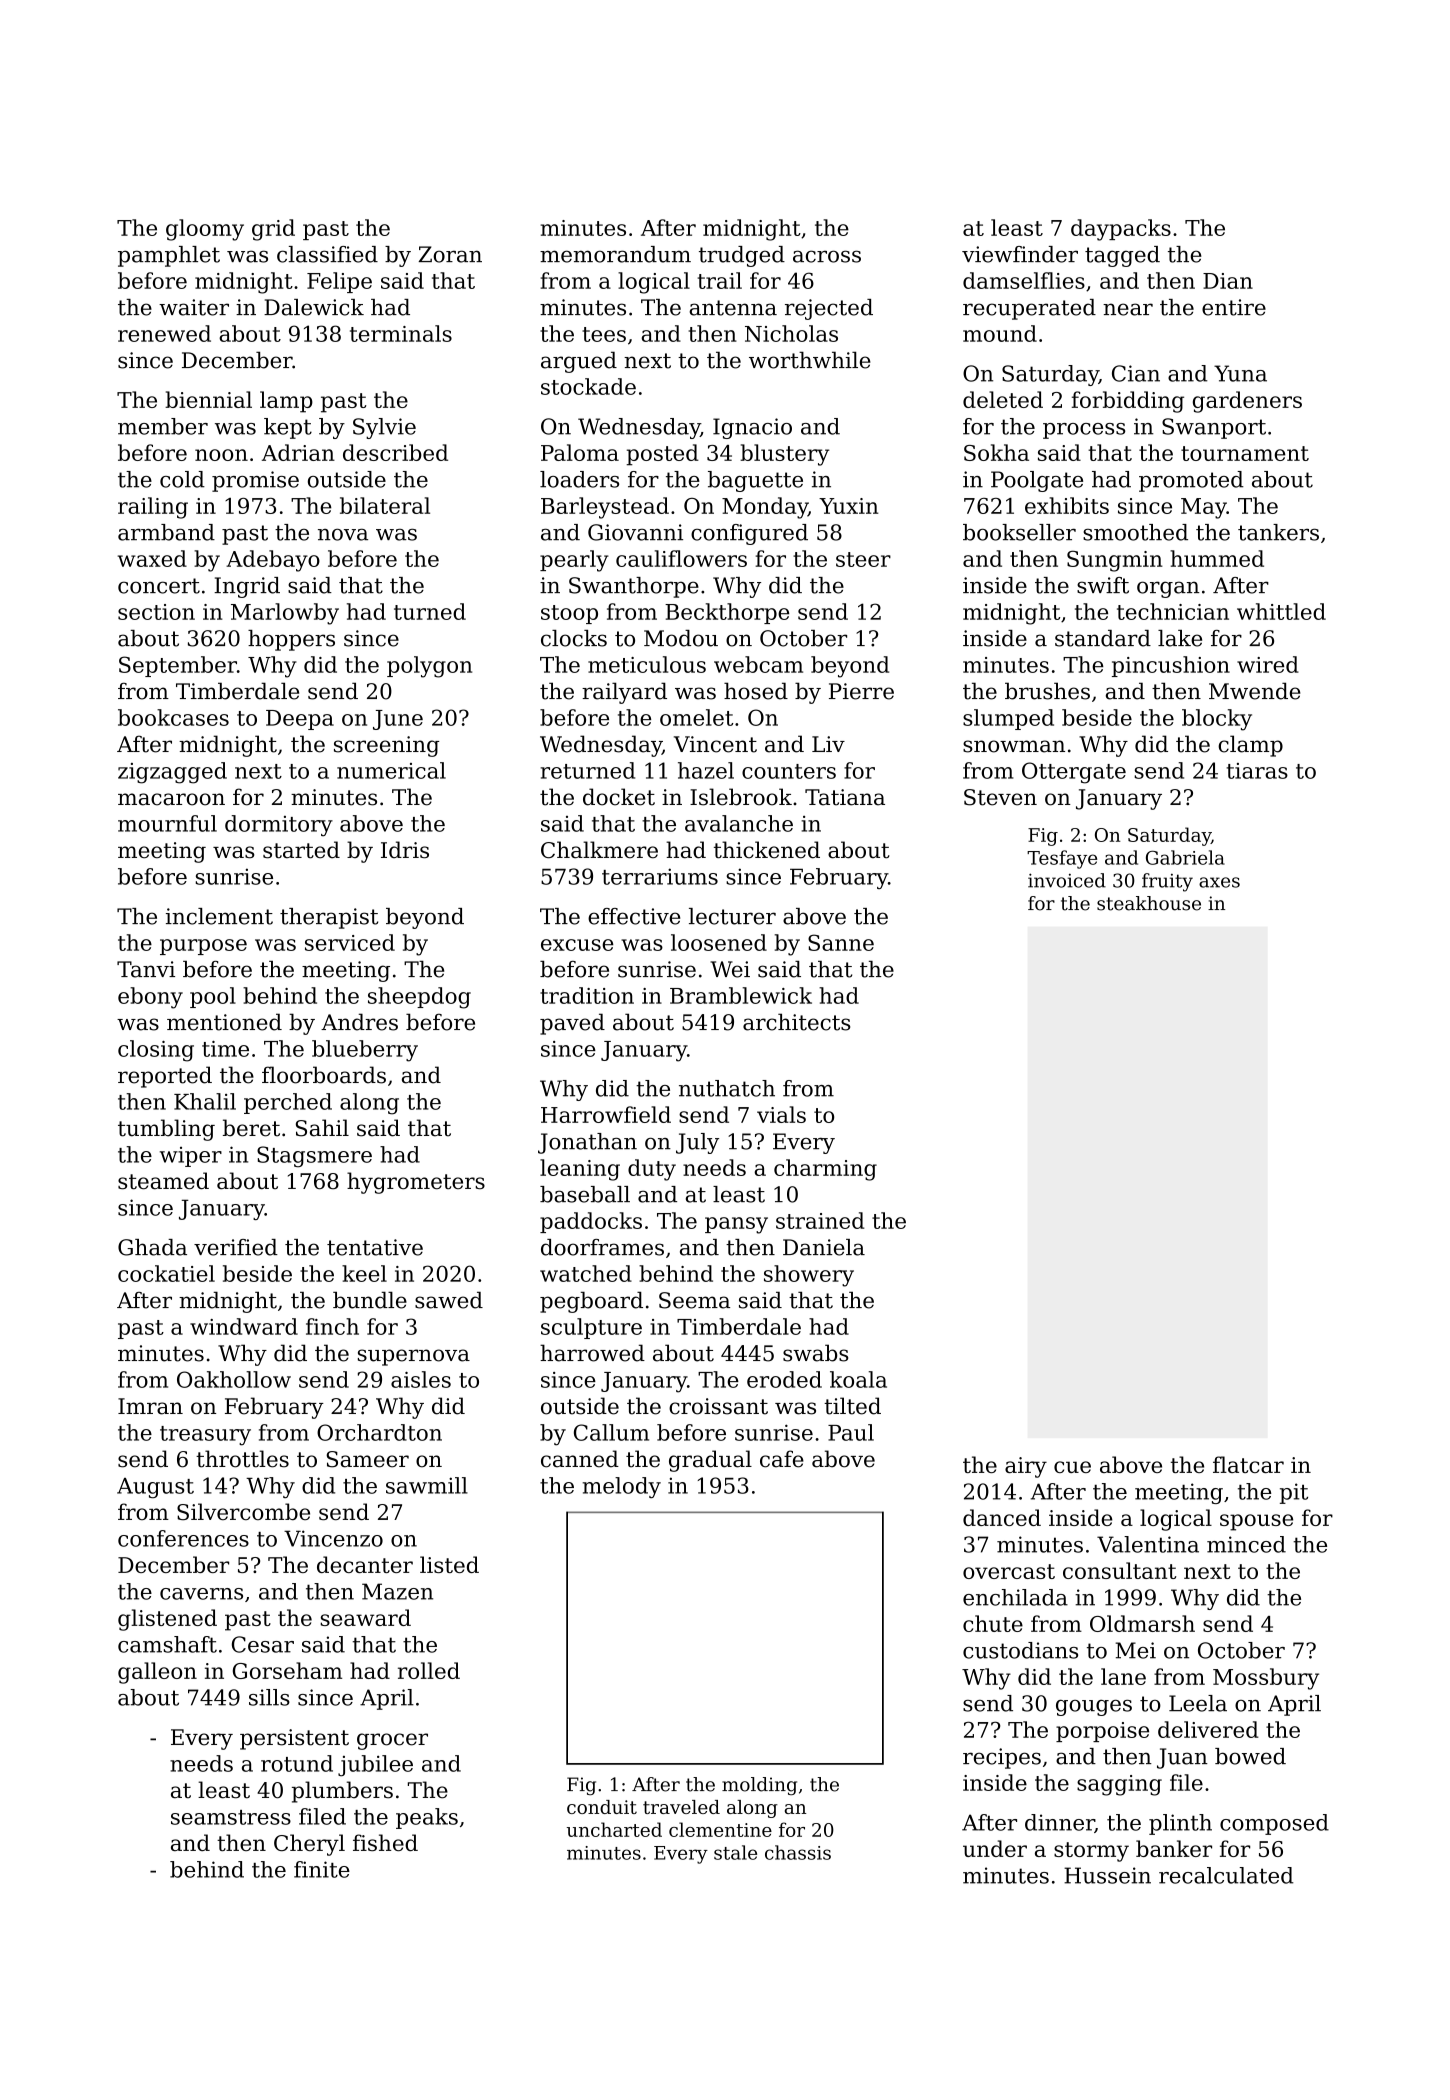  Describe the element at coordinates (1072, 1467) in the screenshot. I see `cue` at that location.
